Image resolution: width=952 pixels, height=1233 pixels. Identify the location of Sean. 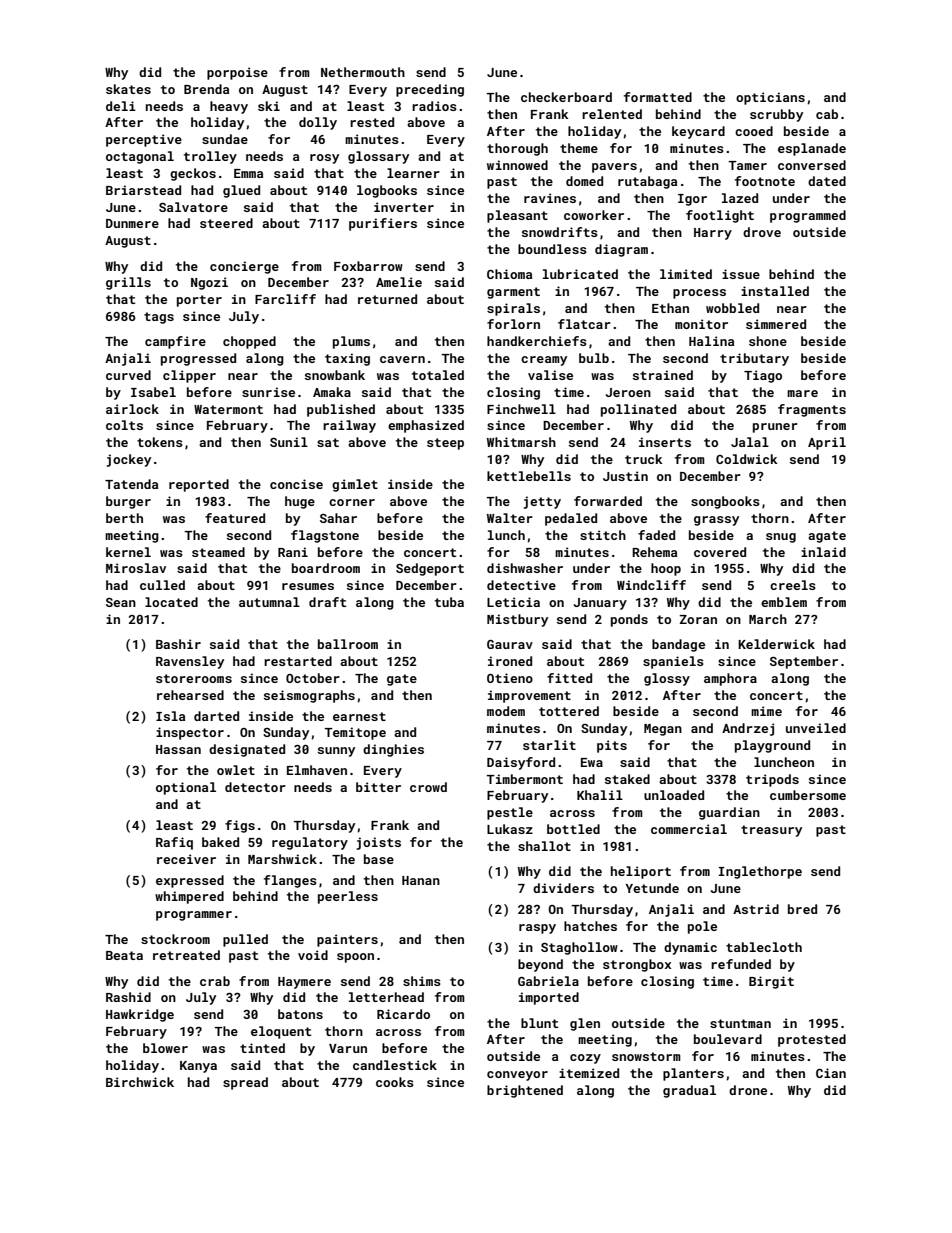
(121, 602).
